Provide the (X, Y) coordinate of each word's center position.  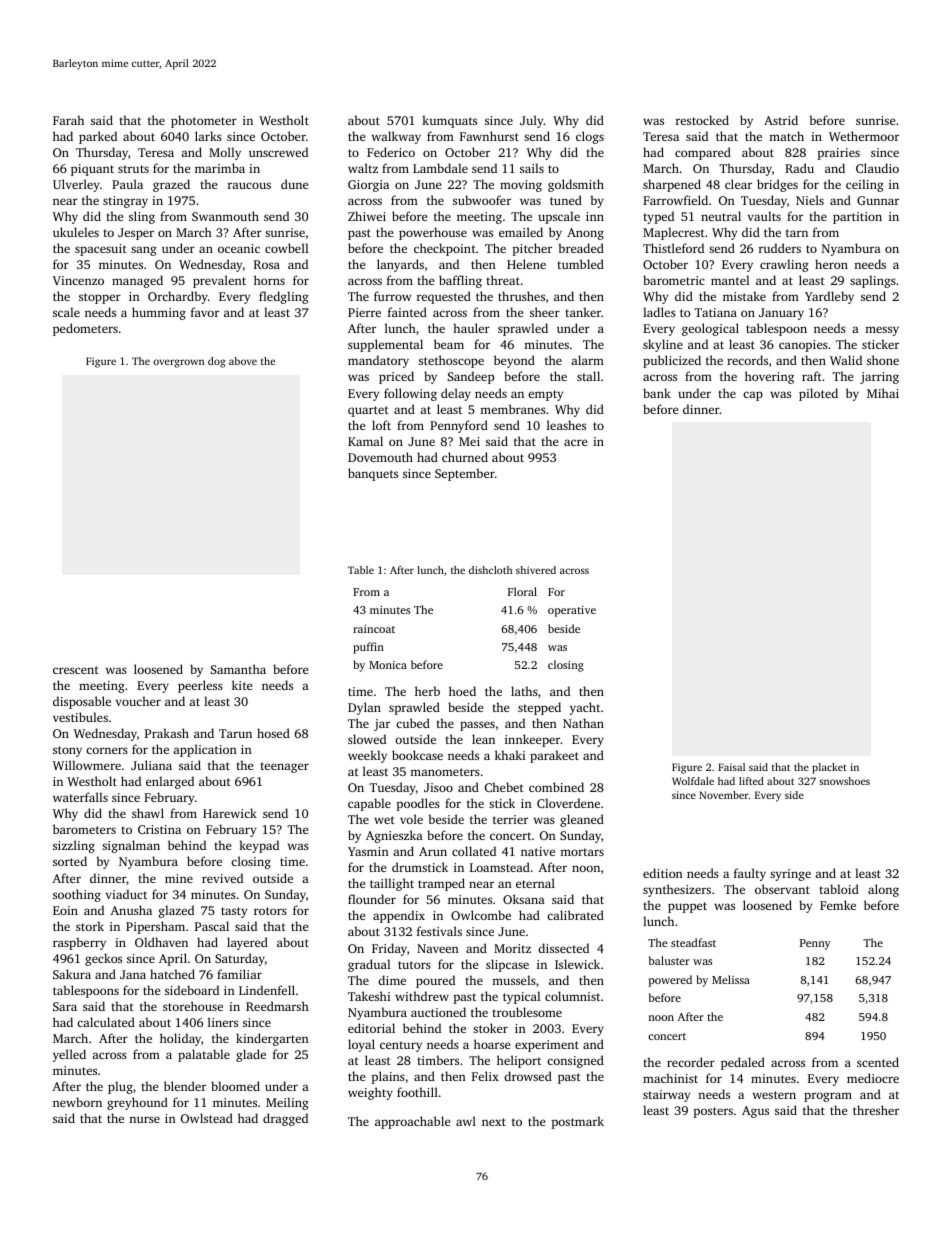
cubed (413, 723)
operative (572, 611)
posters (713, 1112)
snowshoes (844, 781)
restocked (702, 120)
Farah (68, 120)
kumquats (449, 121)
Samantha (238, 669)
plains (388, 1077)
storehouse (193, 1006)
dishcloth (490, 570)
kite (242, 685)
